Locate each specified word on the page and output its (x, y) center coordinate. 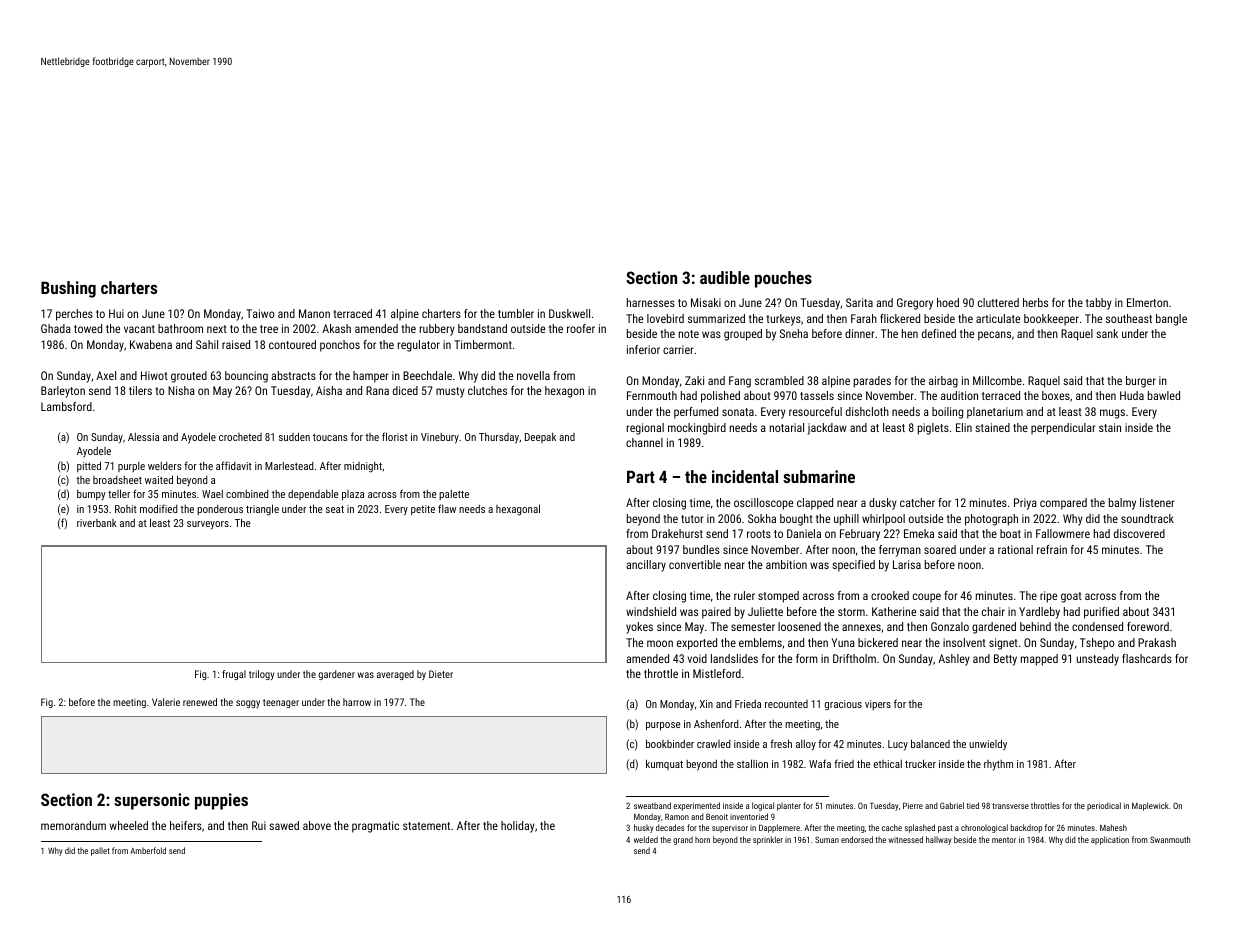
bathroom (180, 328)
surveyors (208, 525)
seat (335, 509)
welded (646, 839)
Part (641, 476)
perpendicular (1063, 429)
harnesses (651, 302)
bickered (878, 642)
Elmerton (1147, 302)
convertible (695, 564)
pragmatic (375, 827)
